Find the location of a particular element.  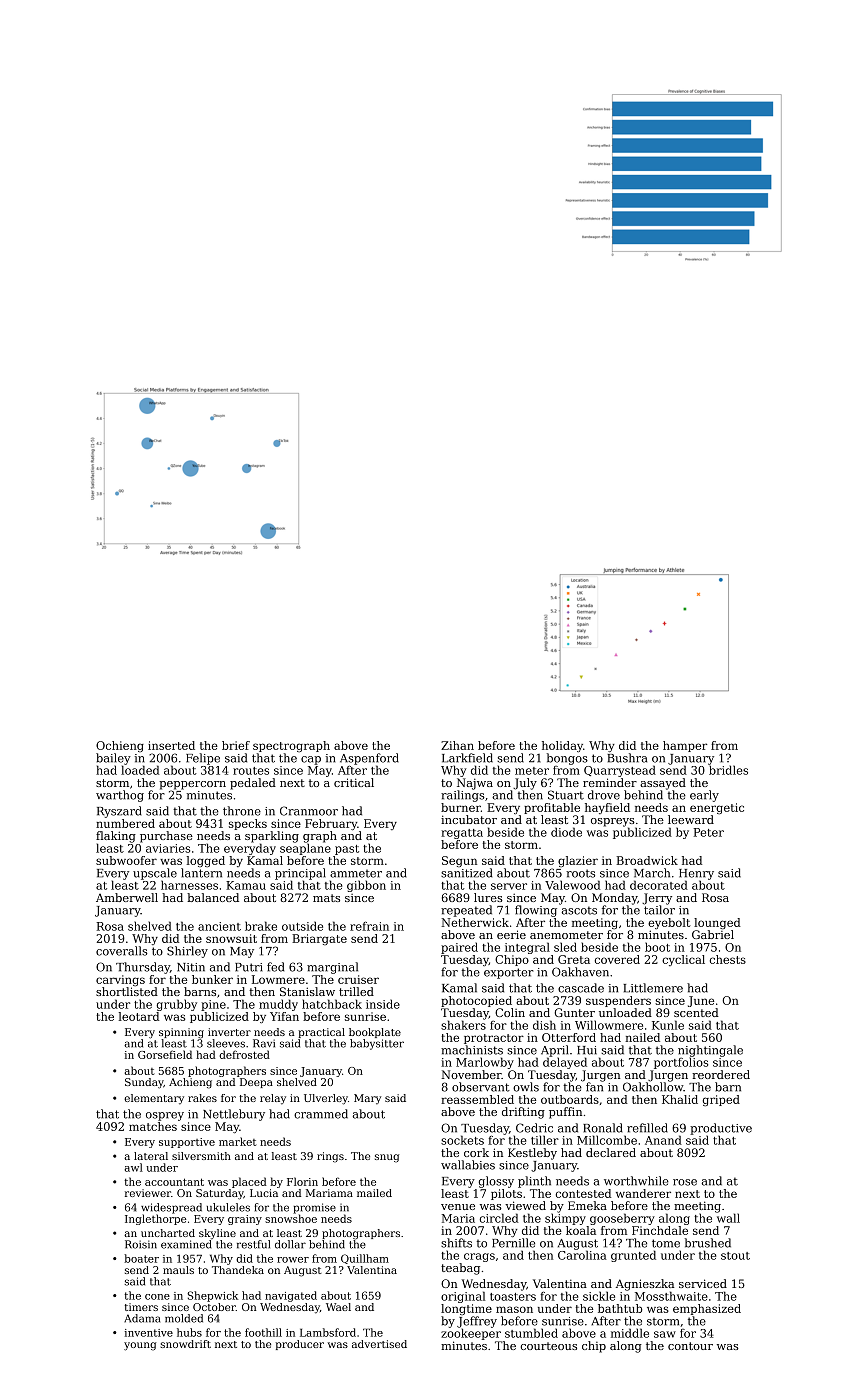

producer is located at coordinates (300, 1345).
